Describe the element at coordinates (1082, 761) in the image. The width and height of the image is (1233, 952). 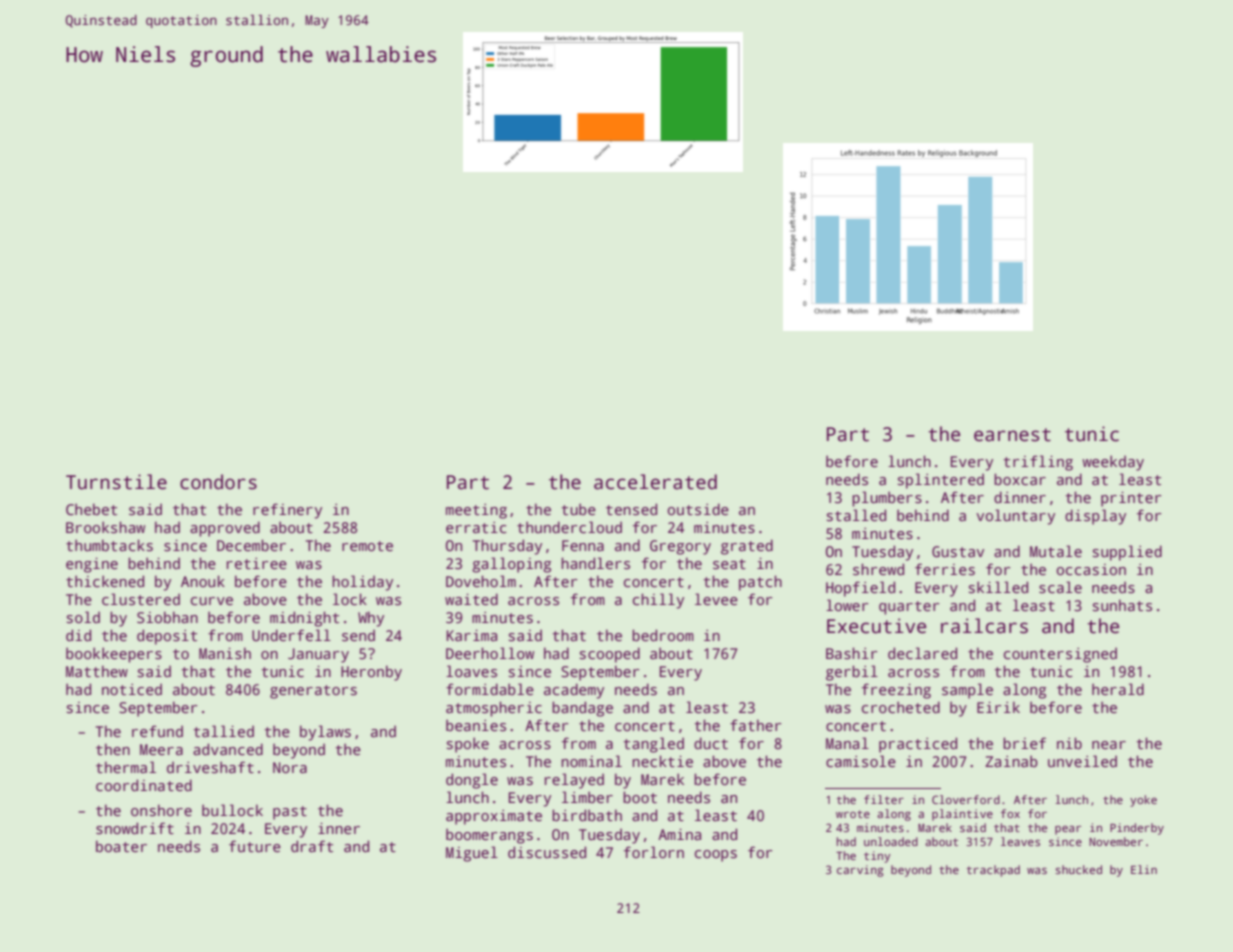
I see `unveiled` at that location.
